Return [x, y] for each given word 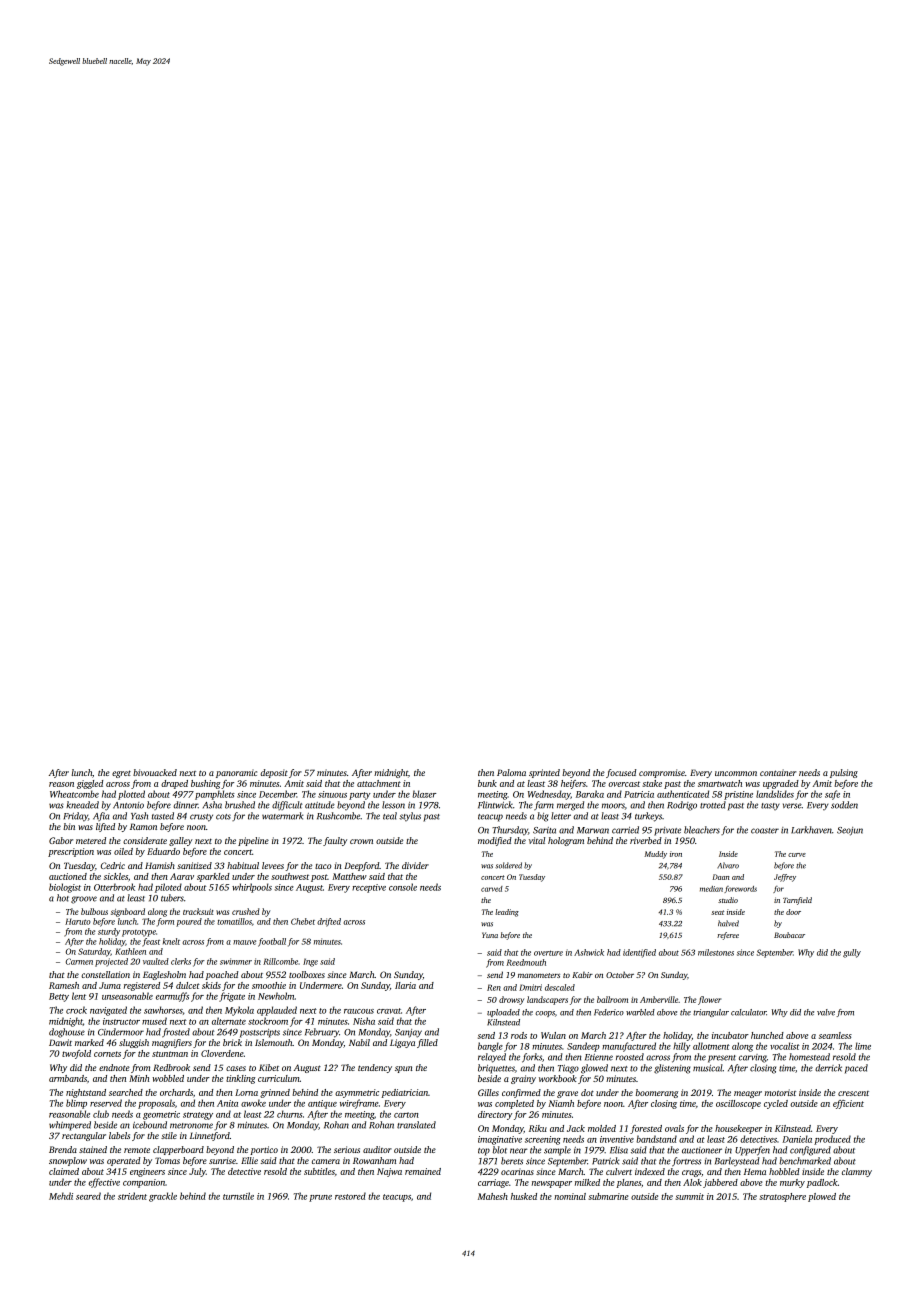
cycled [776, 1104]
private [667, 831]
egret [121, 774]
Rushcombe [338, 816]
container [778, 772]
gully [852, 953]
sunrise [222, 1160]
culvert [619, 1171]
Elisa [619, 1150]
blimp [76, 1104]
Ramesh [64, 985]
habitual [243, 865]
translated [416, 1125]
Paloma [511, 772]
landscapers [547, 1000]
